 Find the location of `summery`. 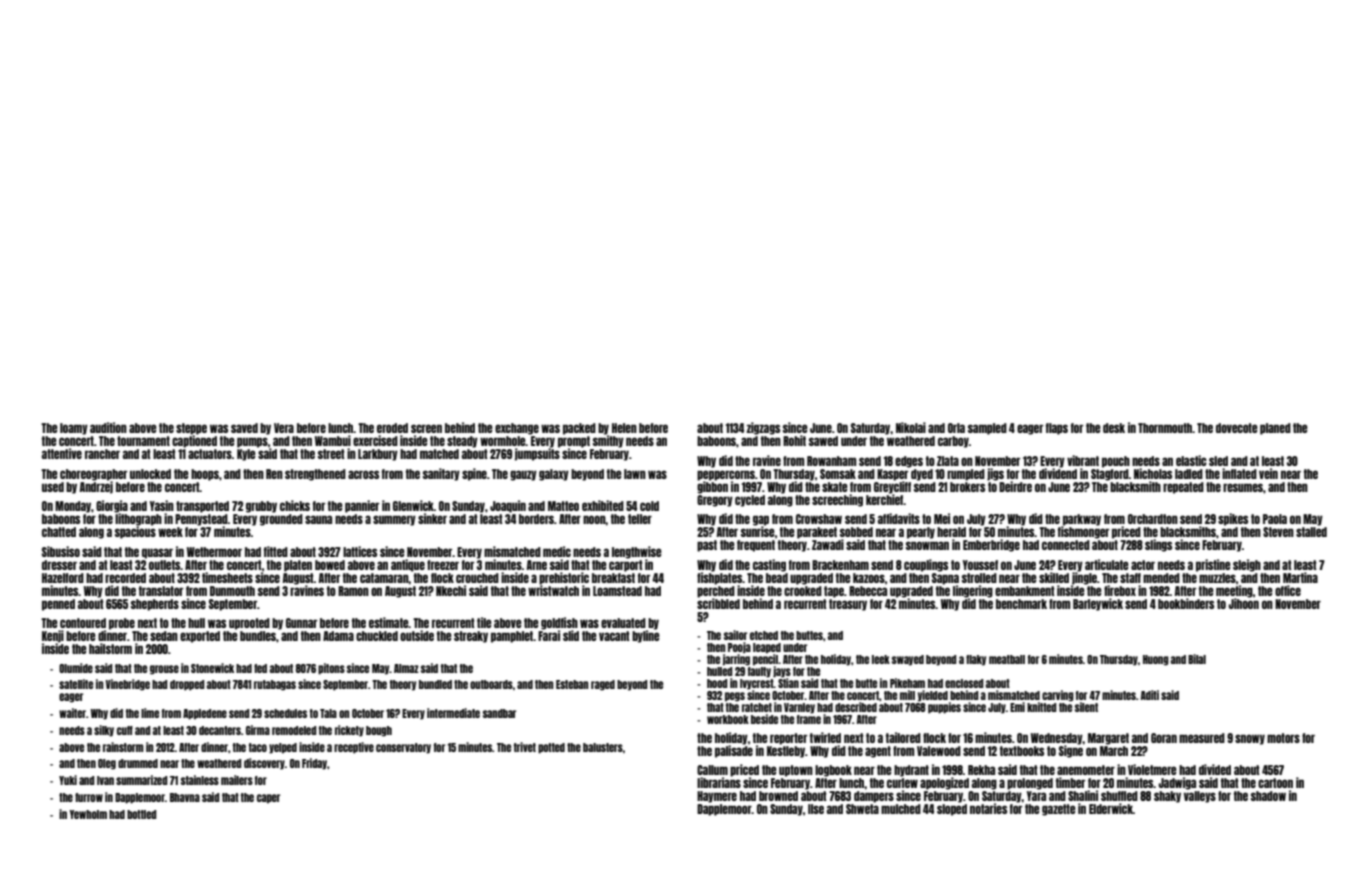

summery is located at coordinates (394, 520).
